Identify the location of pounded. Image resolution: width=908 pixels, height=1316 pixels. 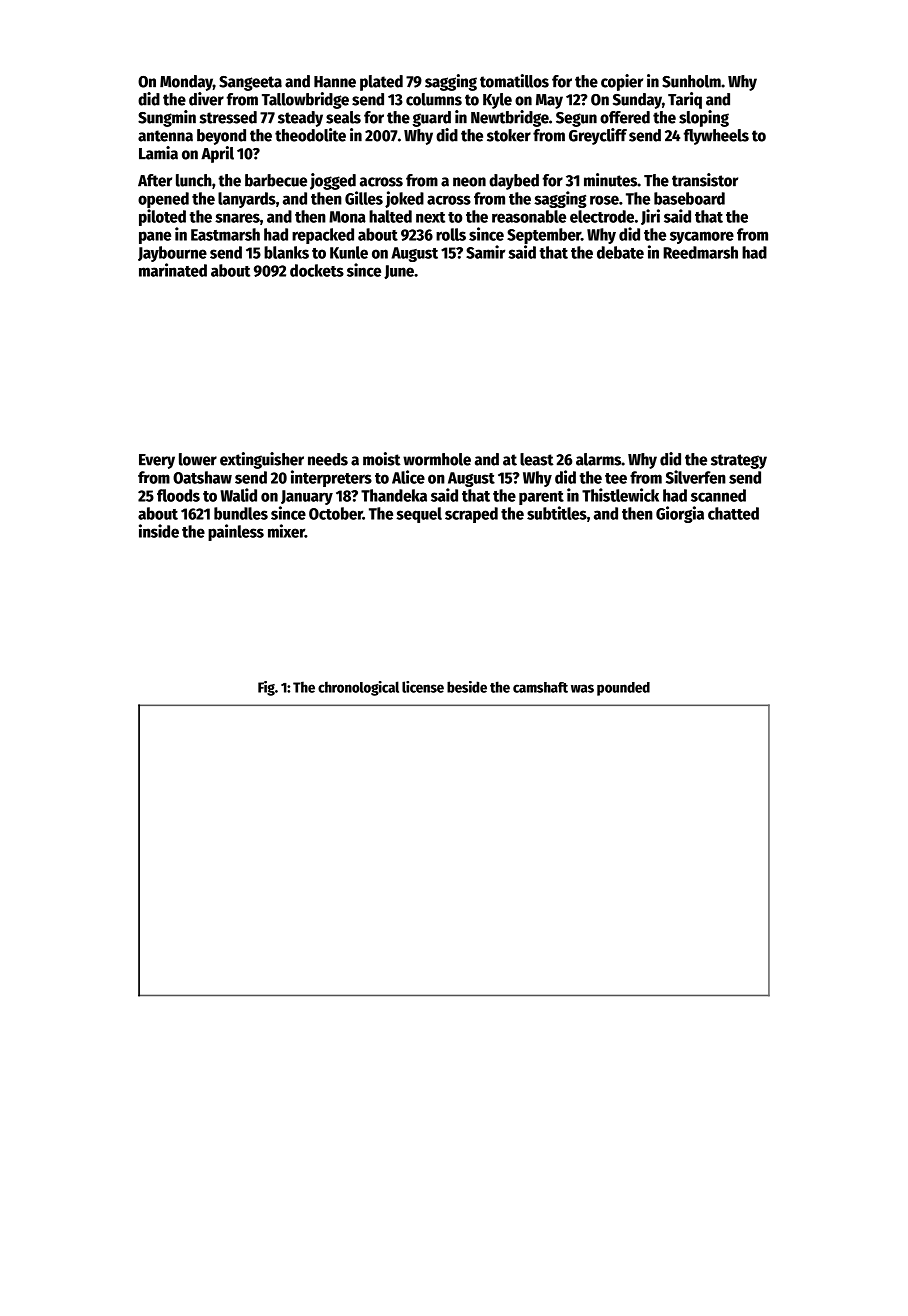
(623, 689).
